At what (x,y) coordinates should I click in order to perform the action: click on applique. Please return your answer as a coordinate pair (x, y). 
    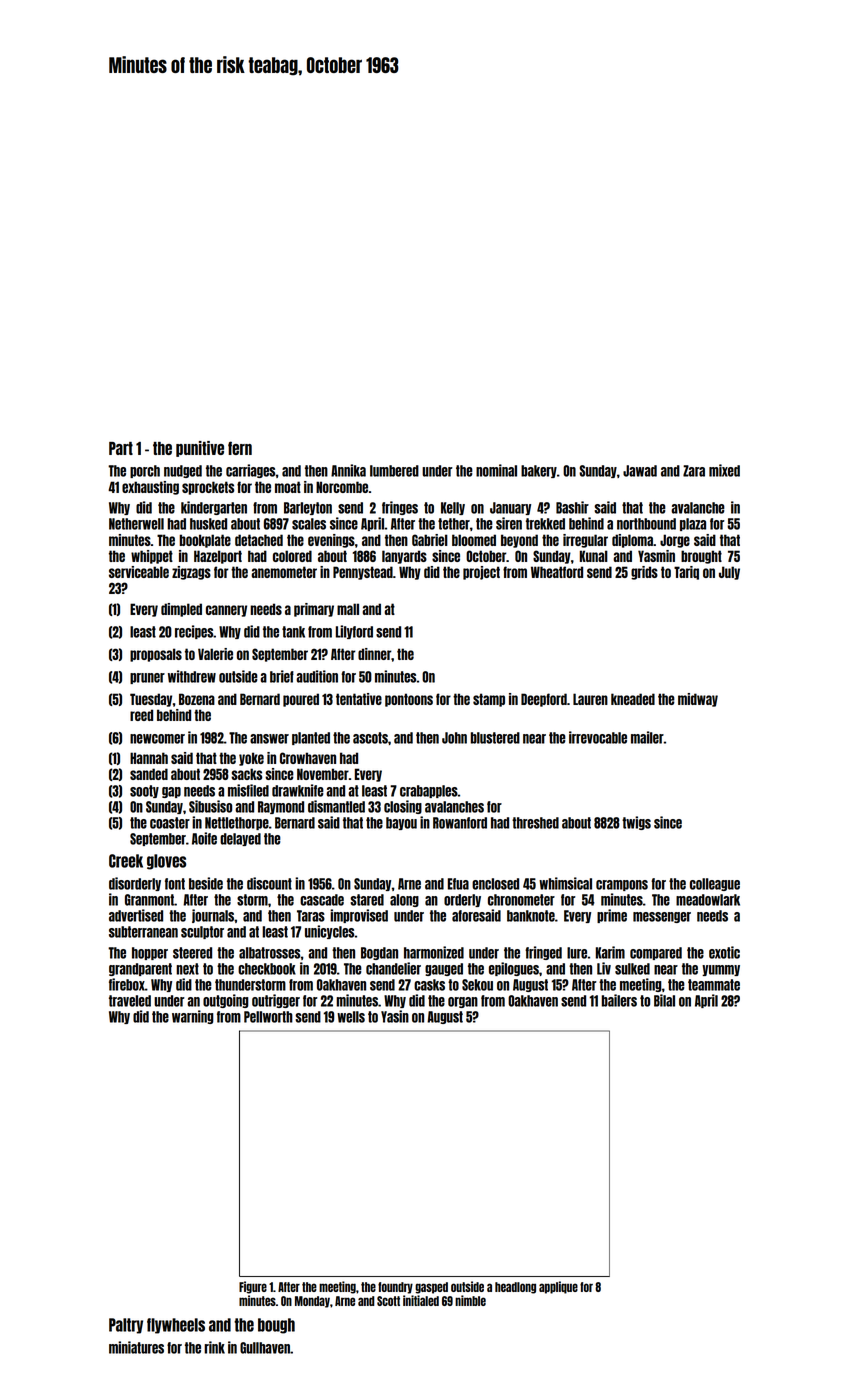
    Looking at the image, I should click on (558, 1287).
